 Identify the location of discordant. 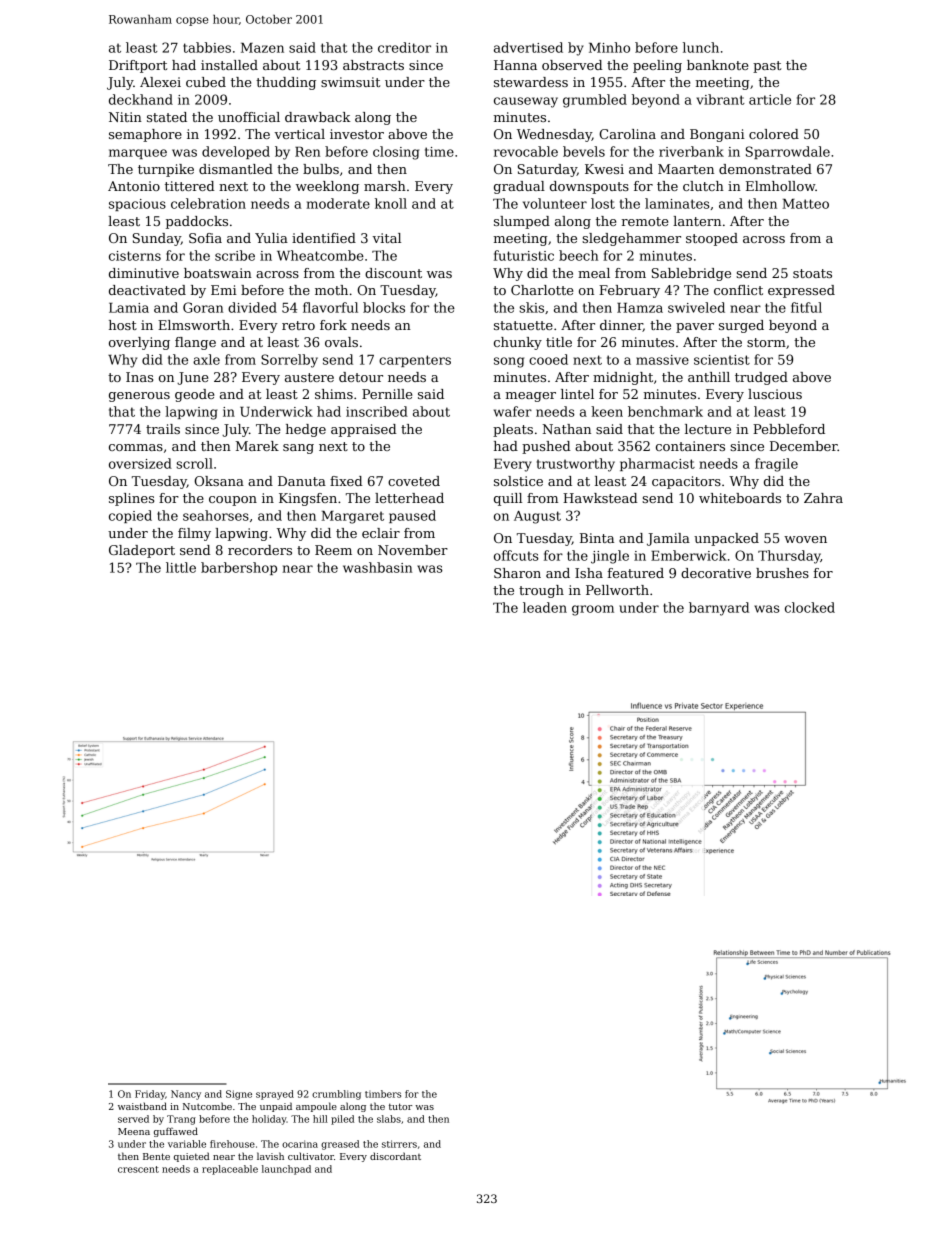
(395, 1156).
